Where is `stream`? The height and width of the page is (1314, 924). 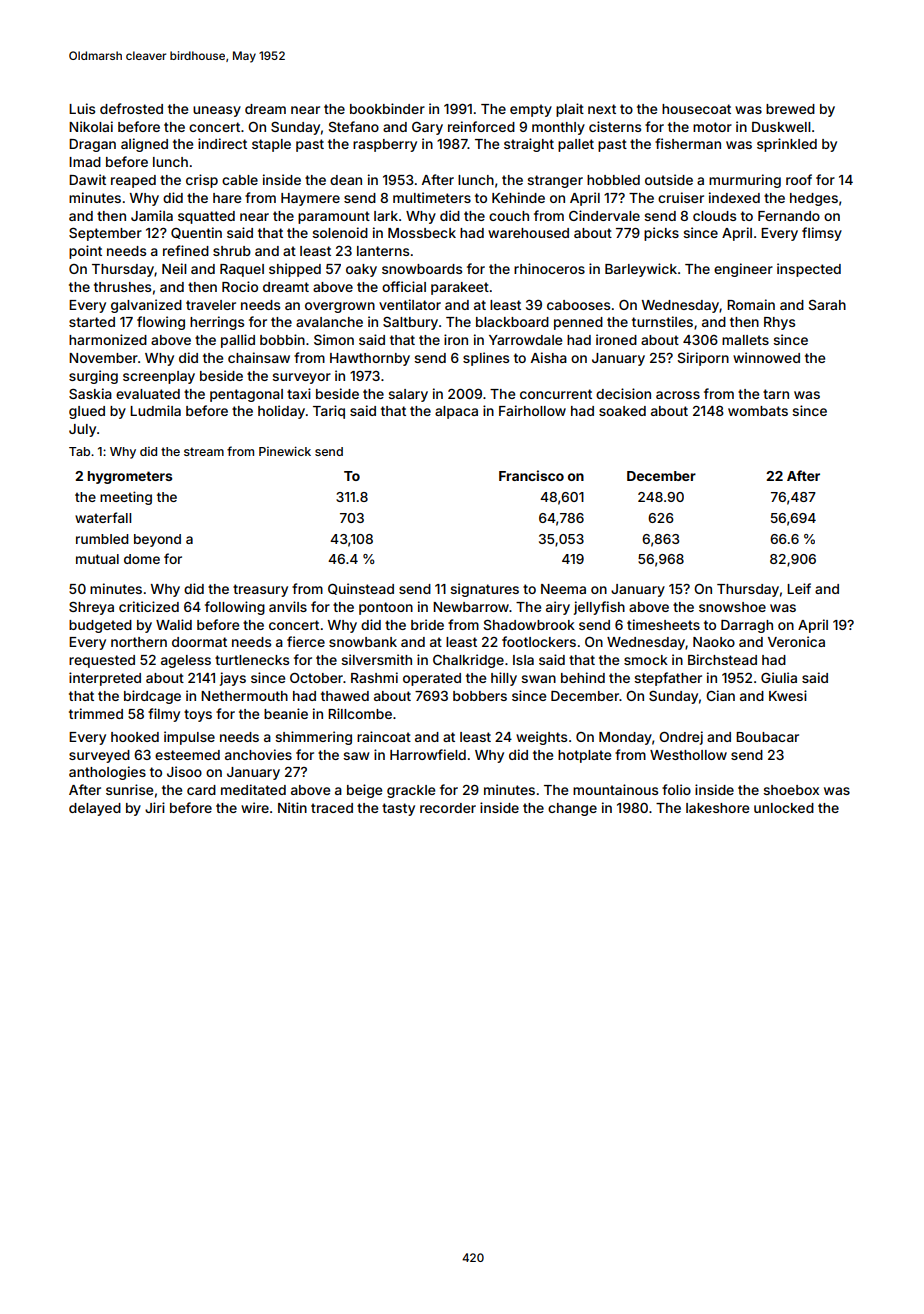
stream is located at coordinates (204, 451).
